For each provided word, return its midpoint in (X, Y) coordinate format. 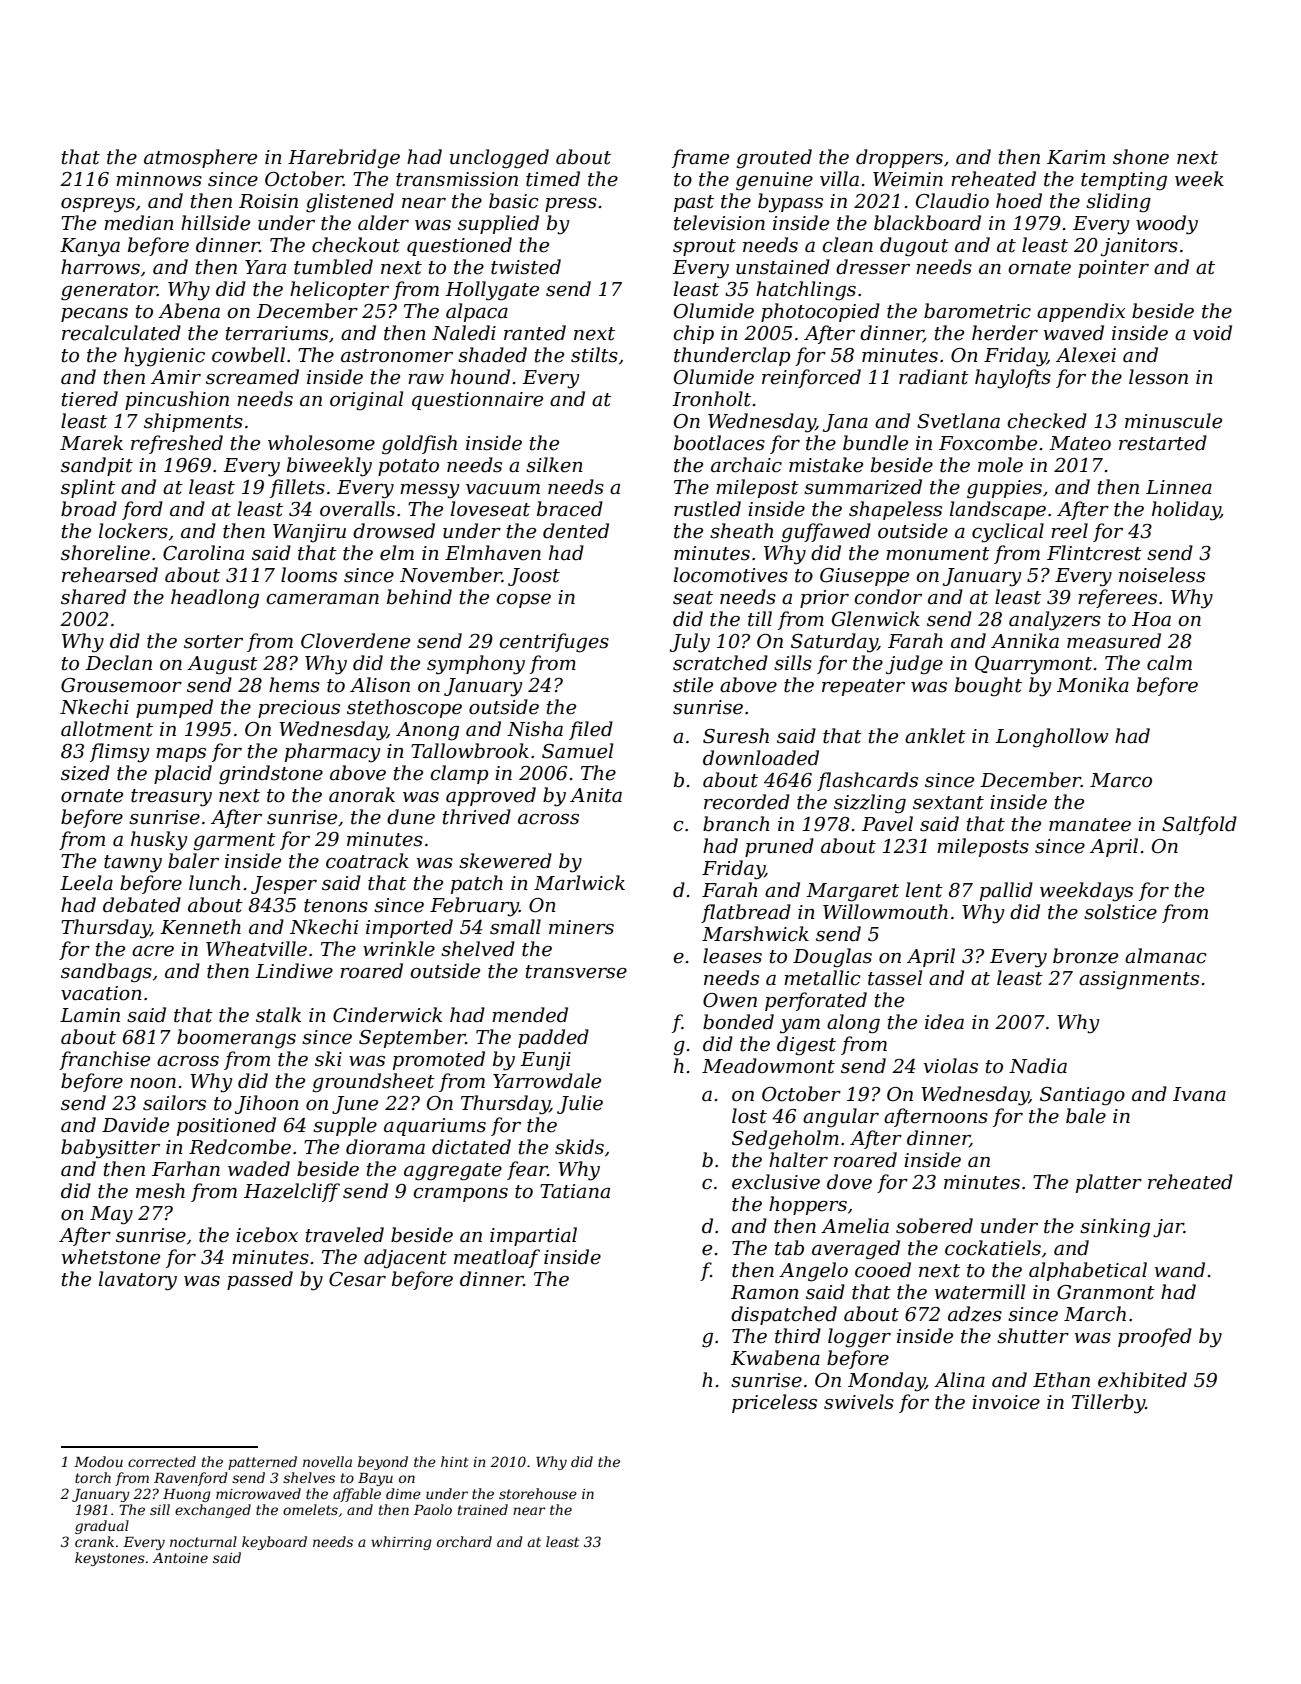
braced (570, 509)
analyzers (1055, 621)
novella (327, 1461)
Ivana (1199, 1094)
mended (530, 1015)
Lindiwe (294, 971)
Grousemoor (121, 685)
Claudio (952, 201)
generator (109, 292)
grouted (774, 158)
